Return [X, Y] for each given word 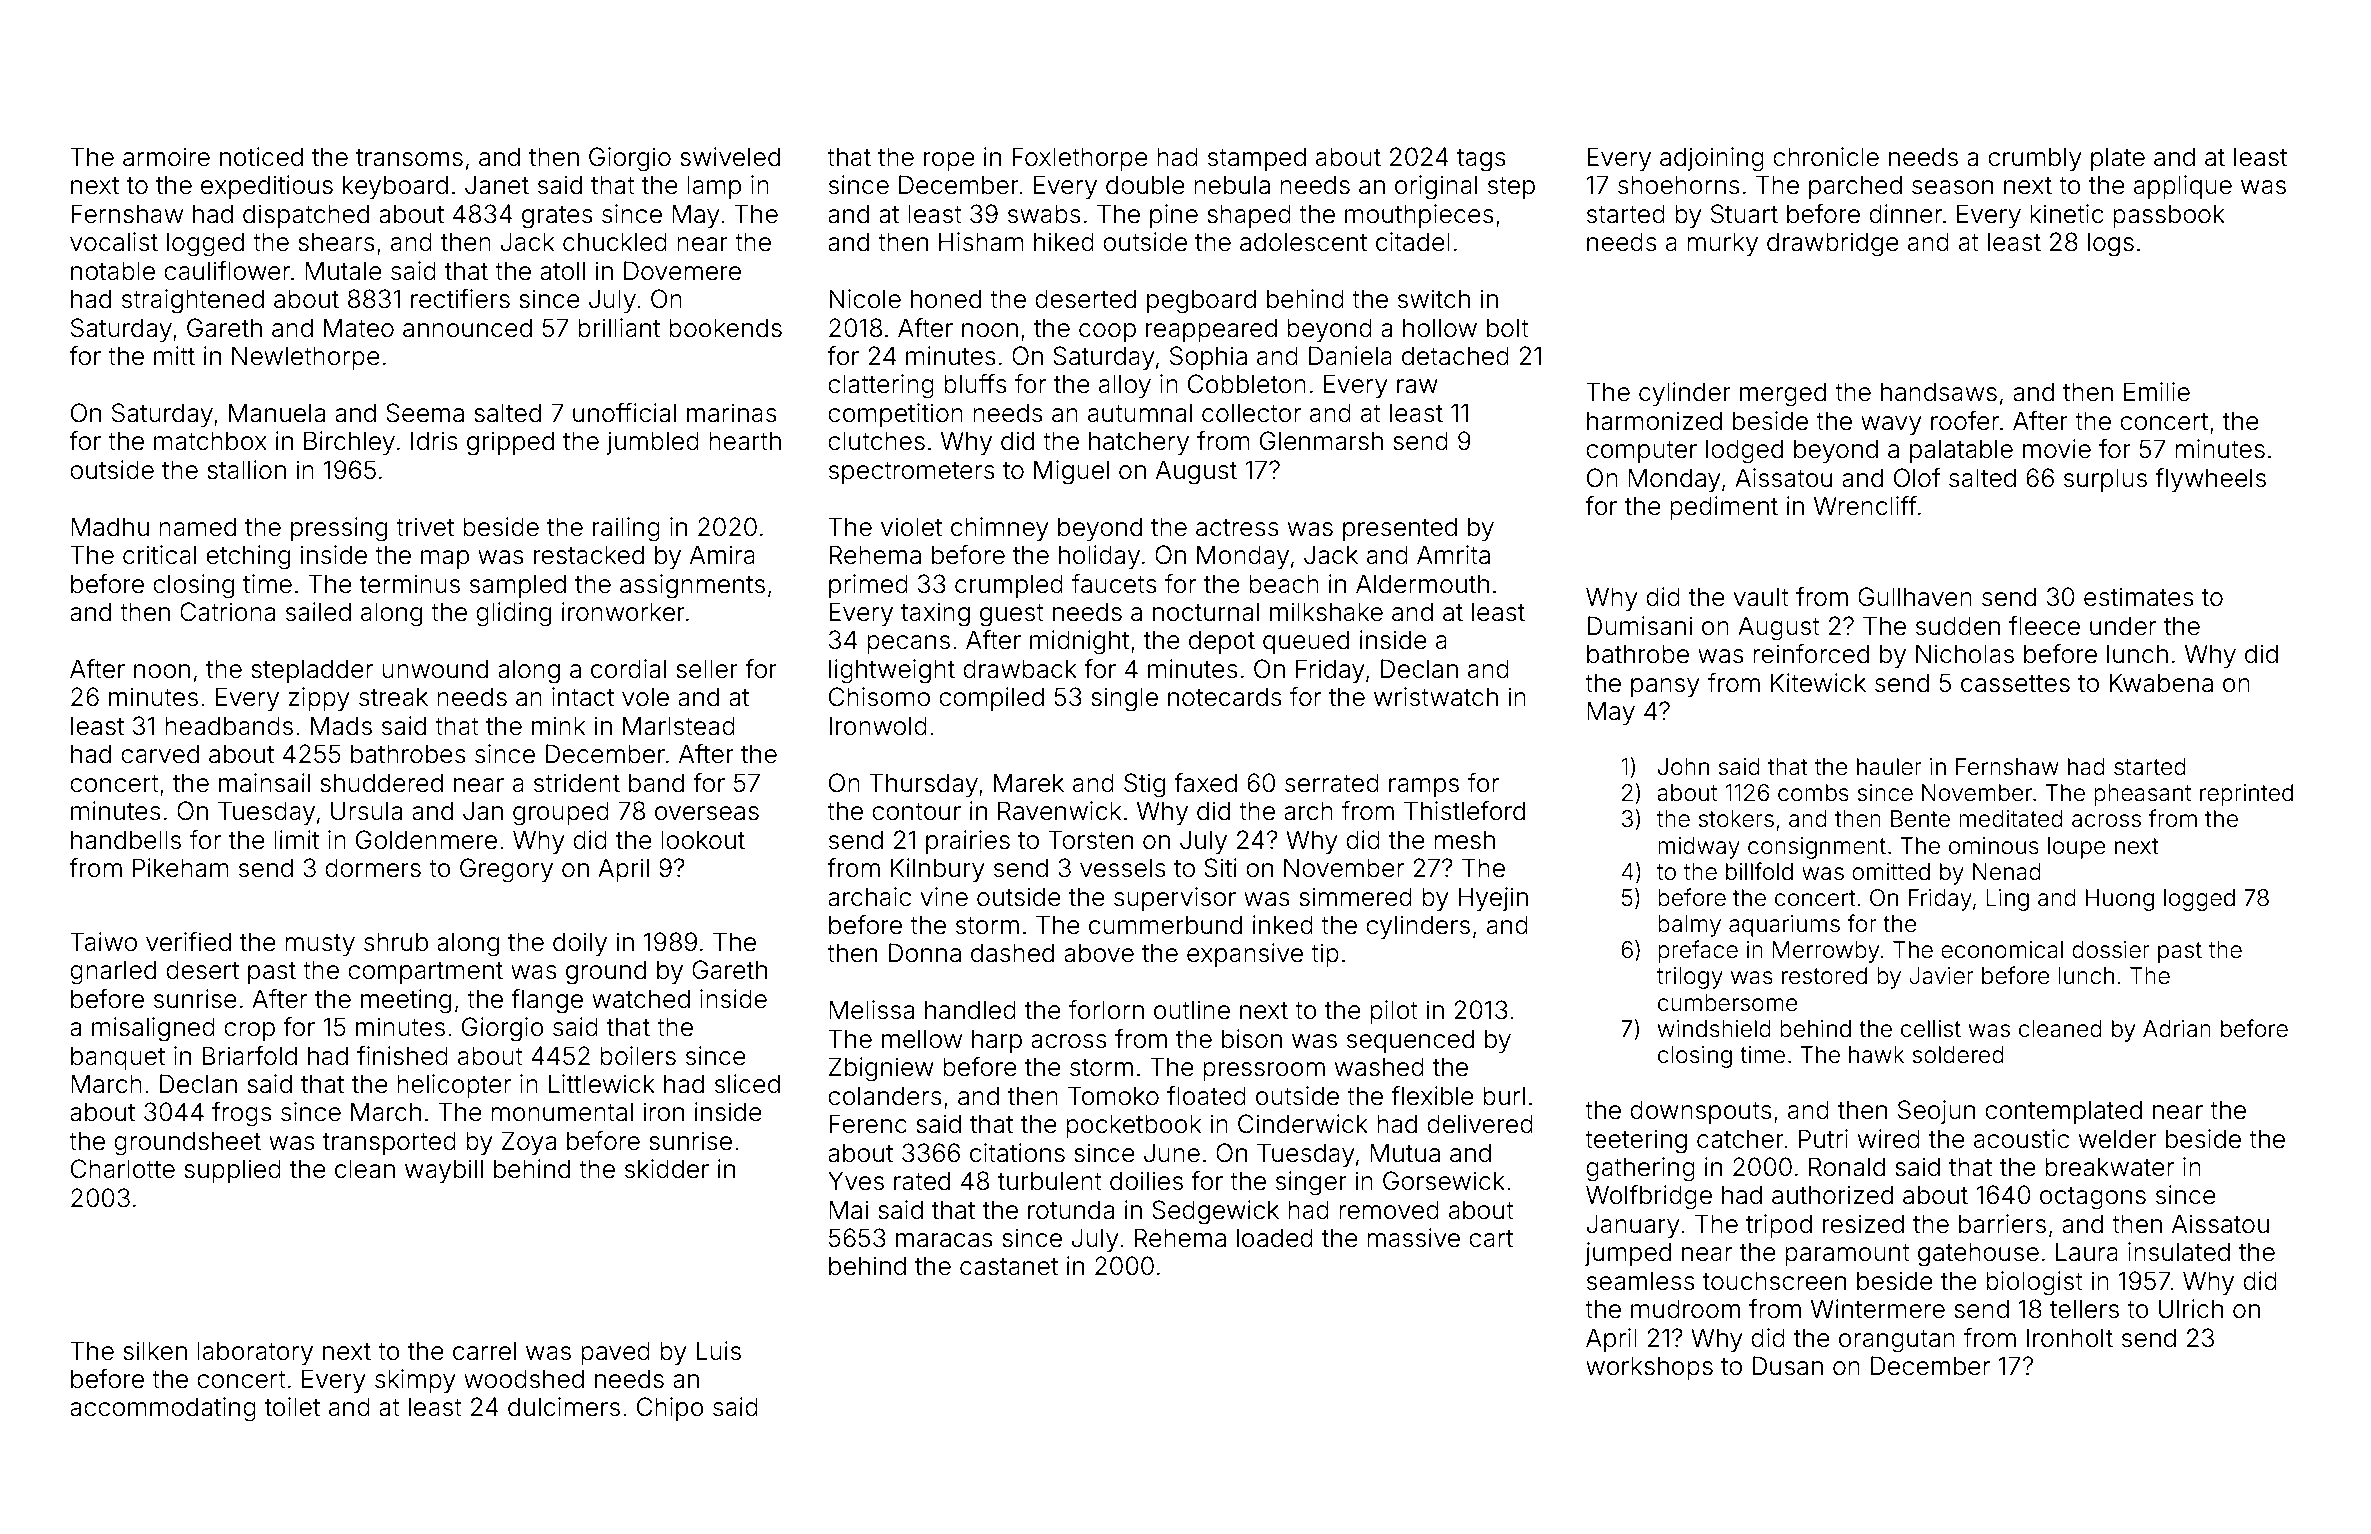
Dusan [1787, 1366]
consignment [1817, 848]
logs [2111, 244]
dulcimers [564, 1407]
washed [1379, 1067]
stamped [1257, 159]
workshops [1649, 1368]
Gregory [506, 870]
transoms [409, 158]
